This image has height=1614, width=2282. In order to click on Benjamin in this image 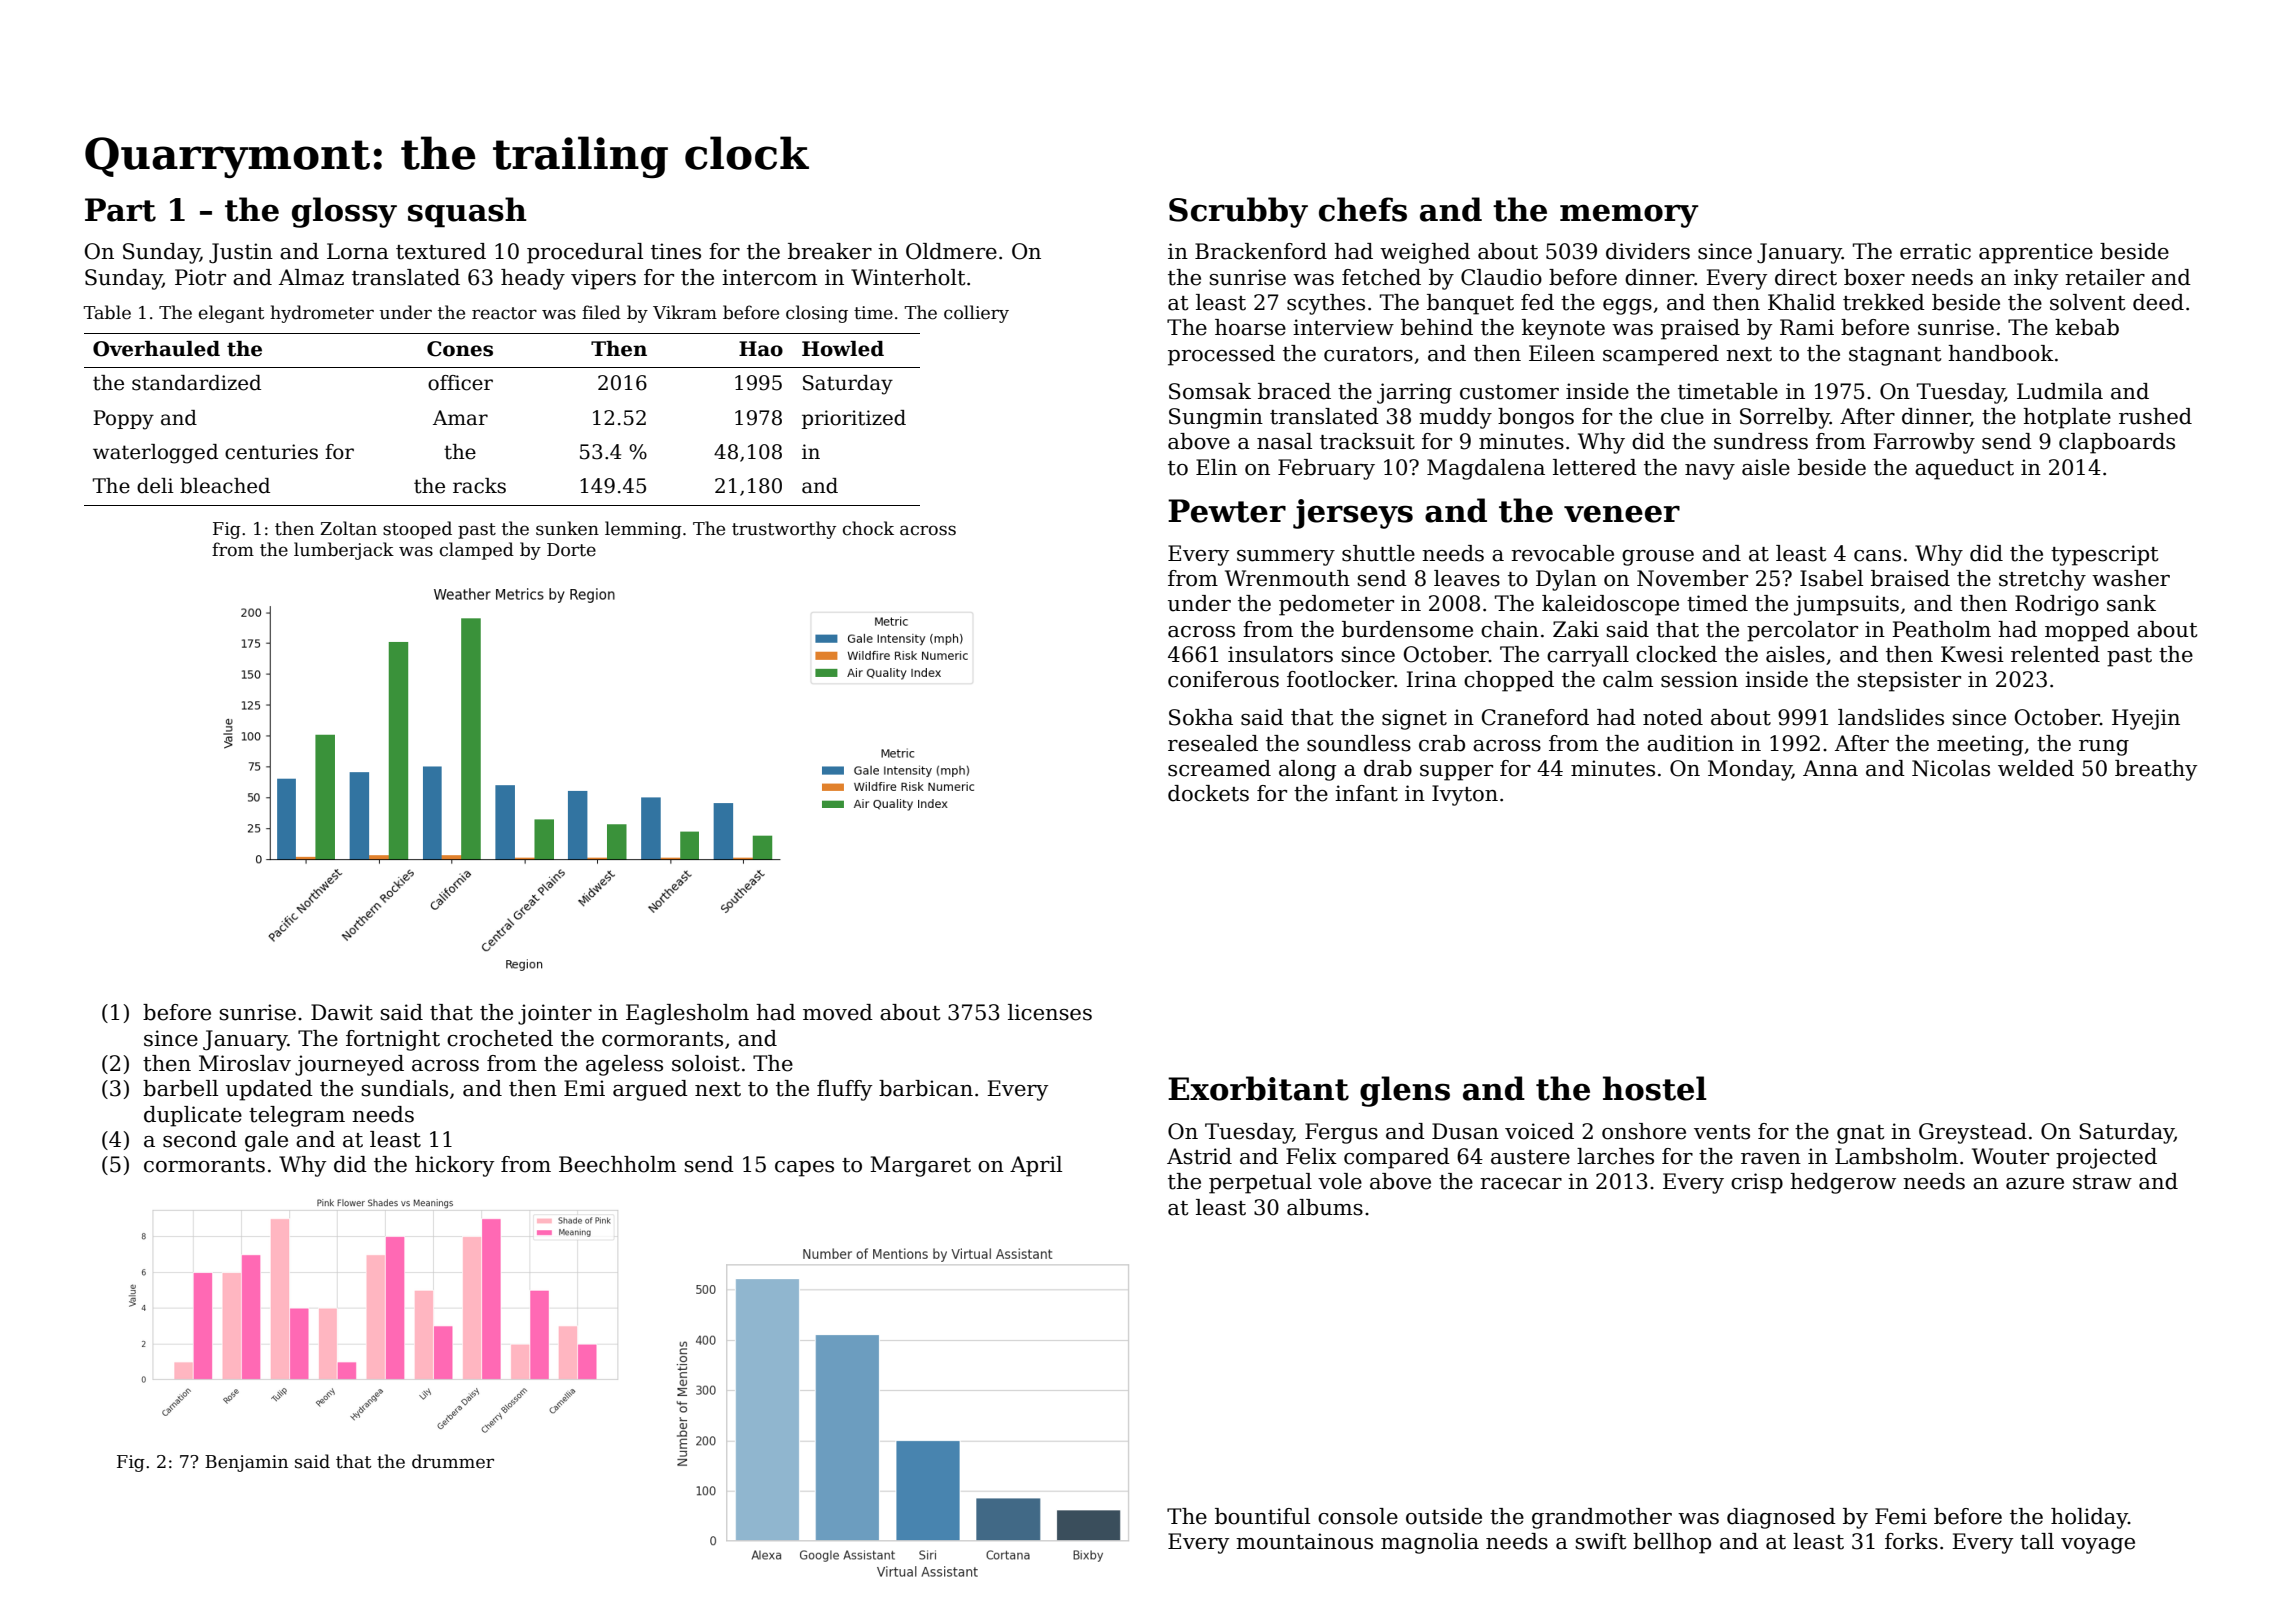, I will do `click(246, 1463)`.
